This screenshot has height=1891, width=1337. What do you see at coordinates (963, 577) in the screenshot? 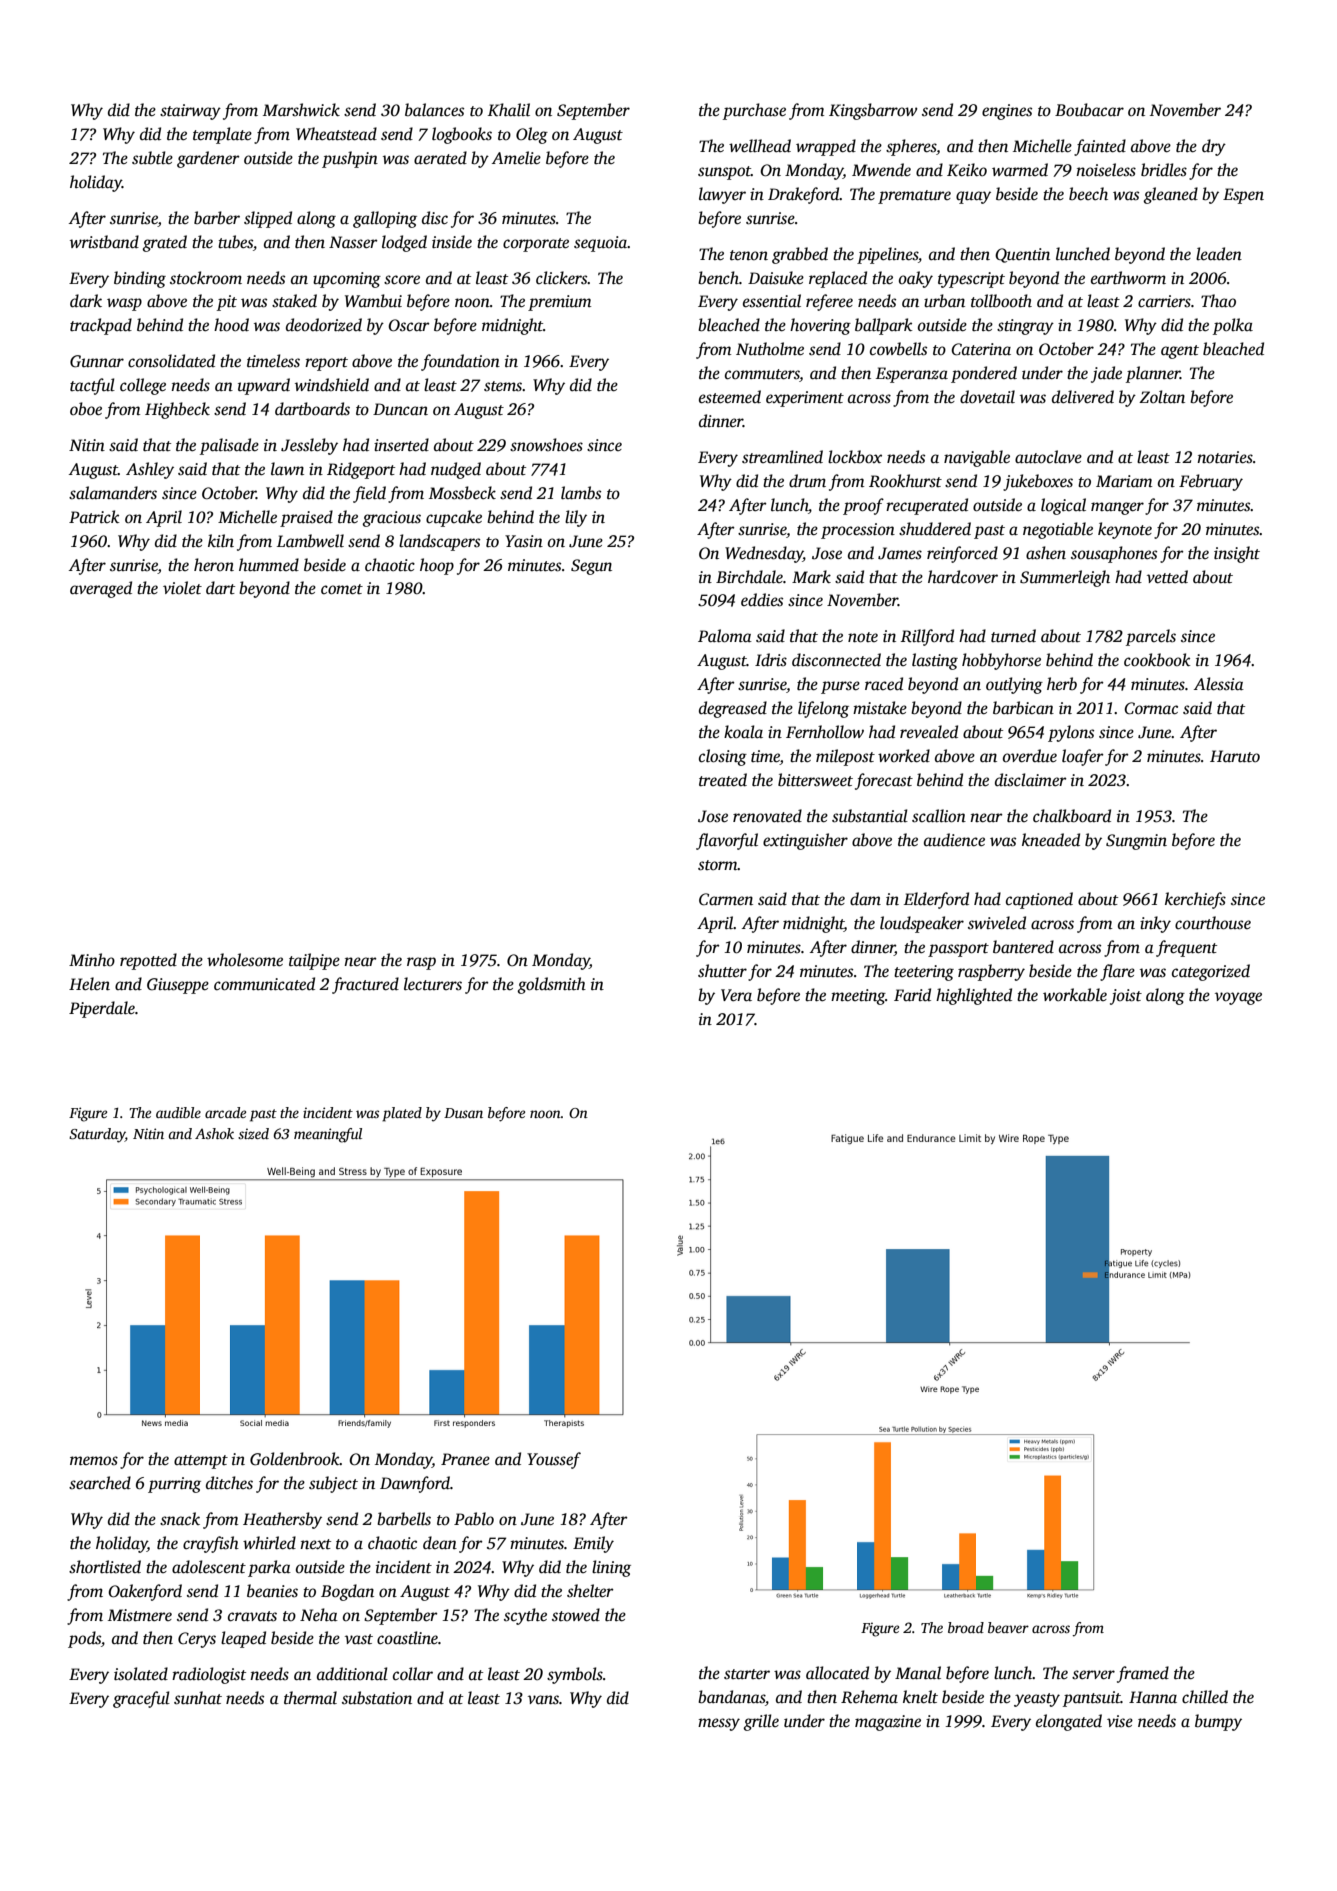
I see `hardcover` at bounding box center [963, 577].
